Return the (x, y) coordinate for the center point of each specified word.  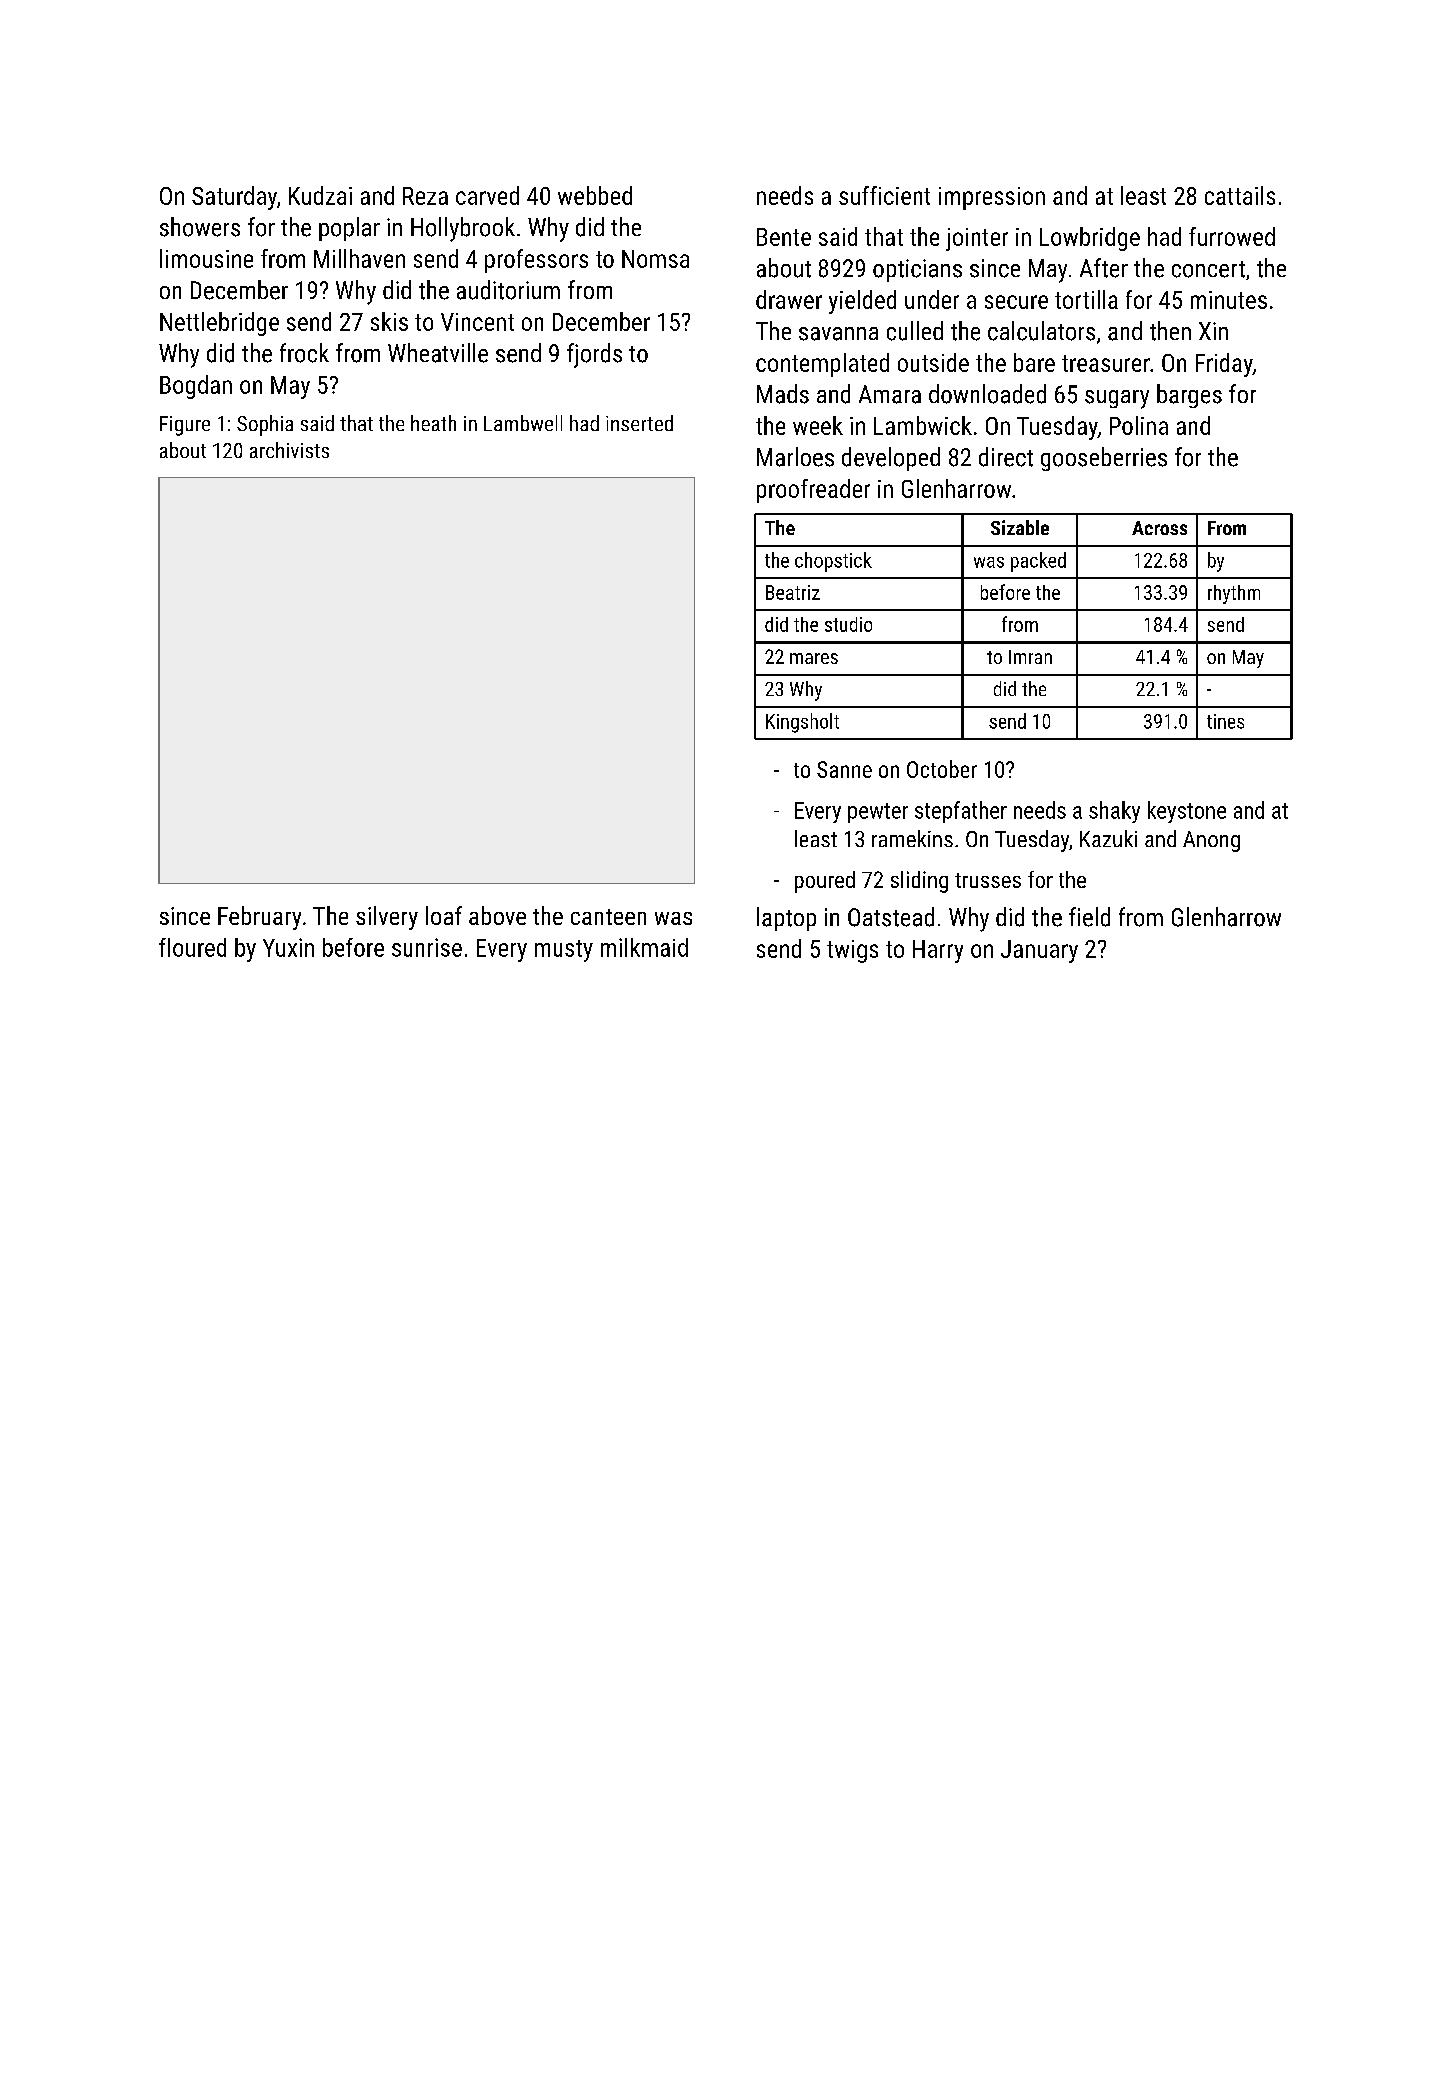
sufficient (884, 195)
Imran (1030, 657)
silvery (387, 918)
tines (1225, 721)
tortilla (1086, 299)
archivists (289, 450)
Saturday (234, 198)
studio (848, 624)
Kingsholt (802, 723)
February (259, 918)
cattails (1240, 195)
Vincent (477, 322)
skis (389, 321)
